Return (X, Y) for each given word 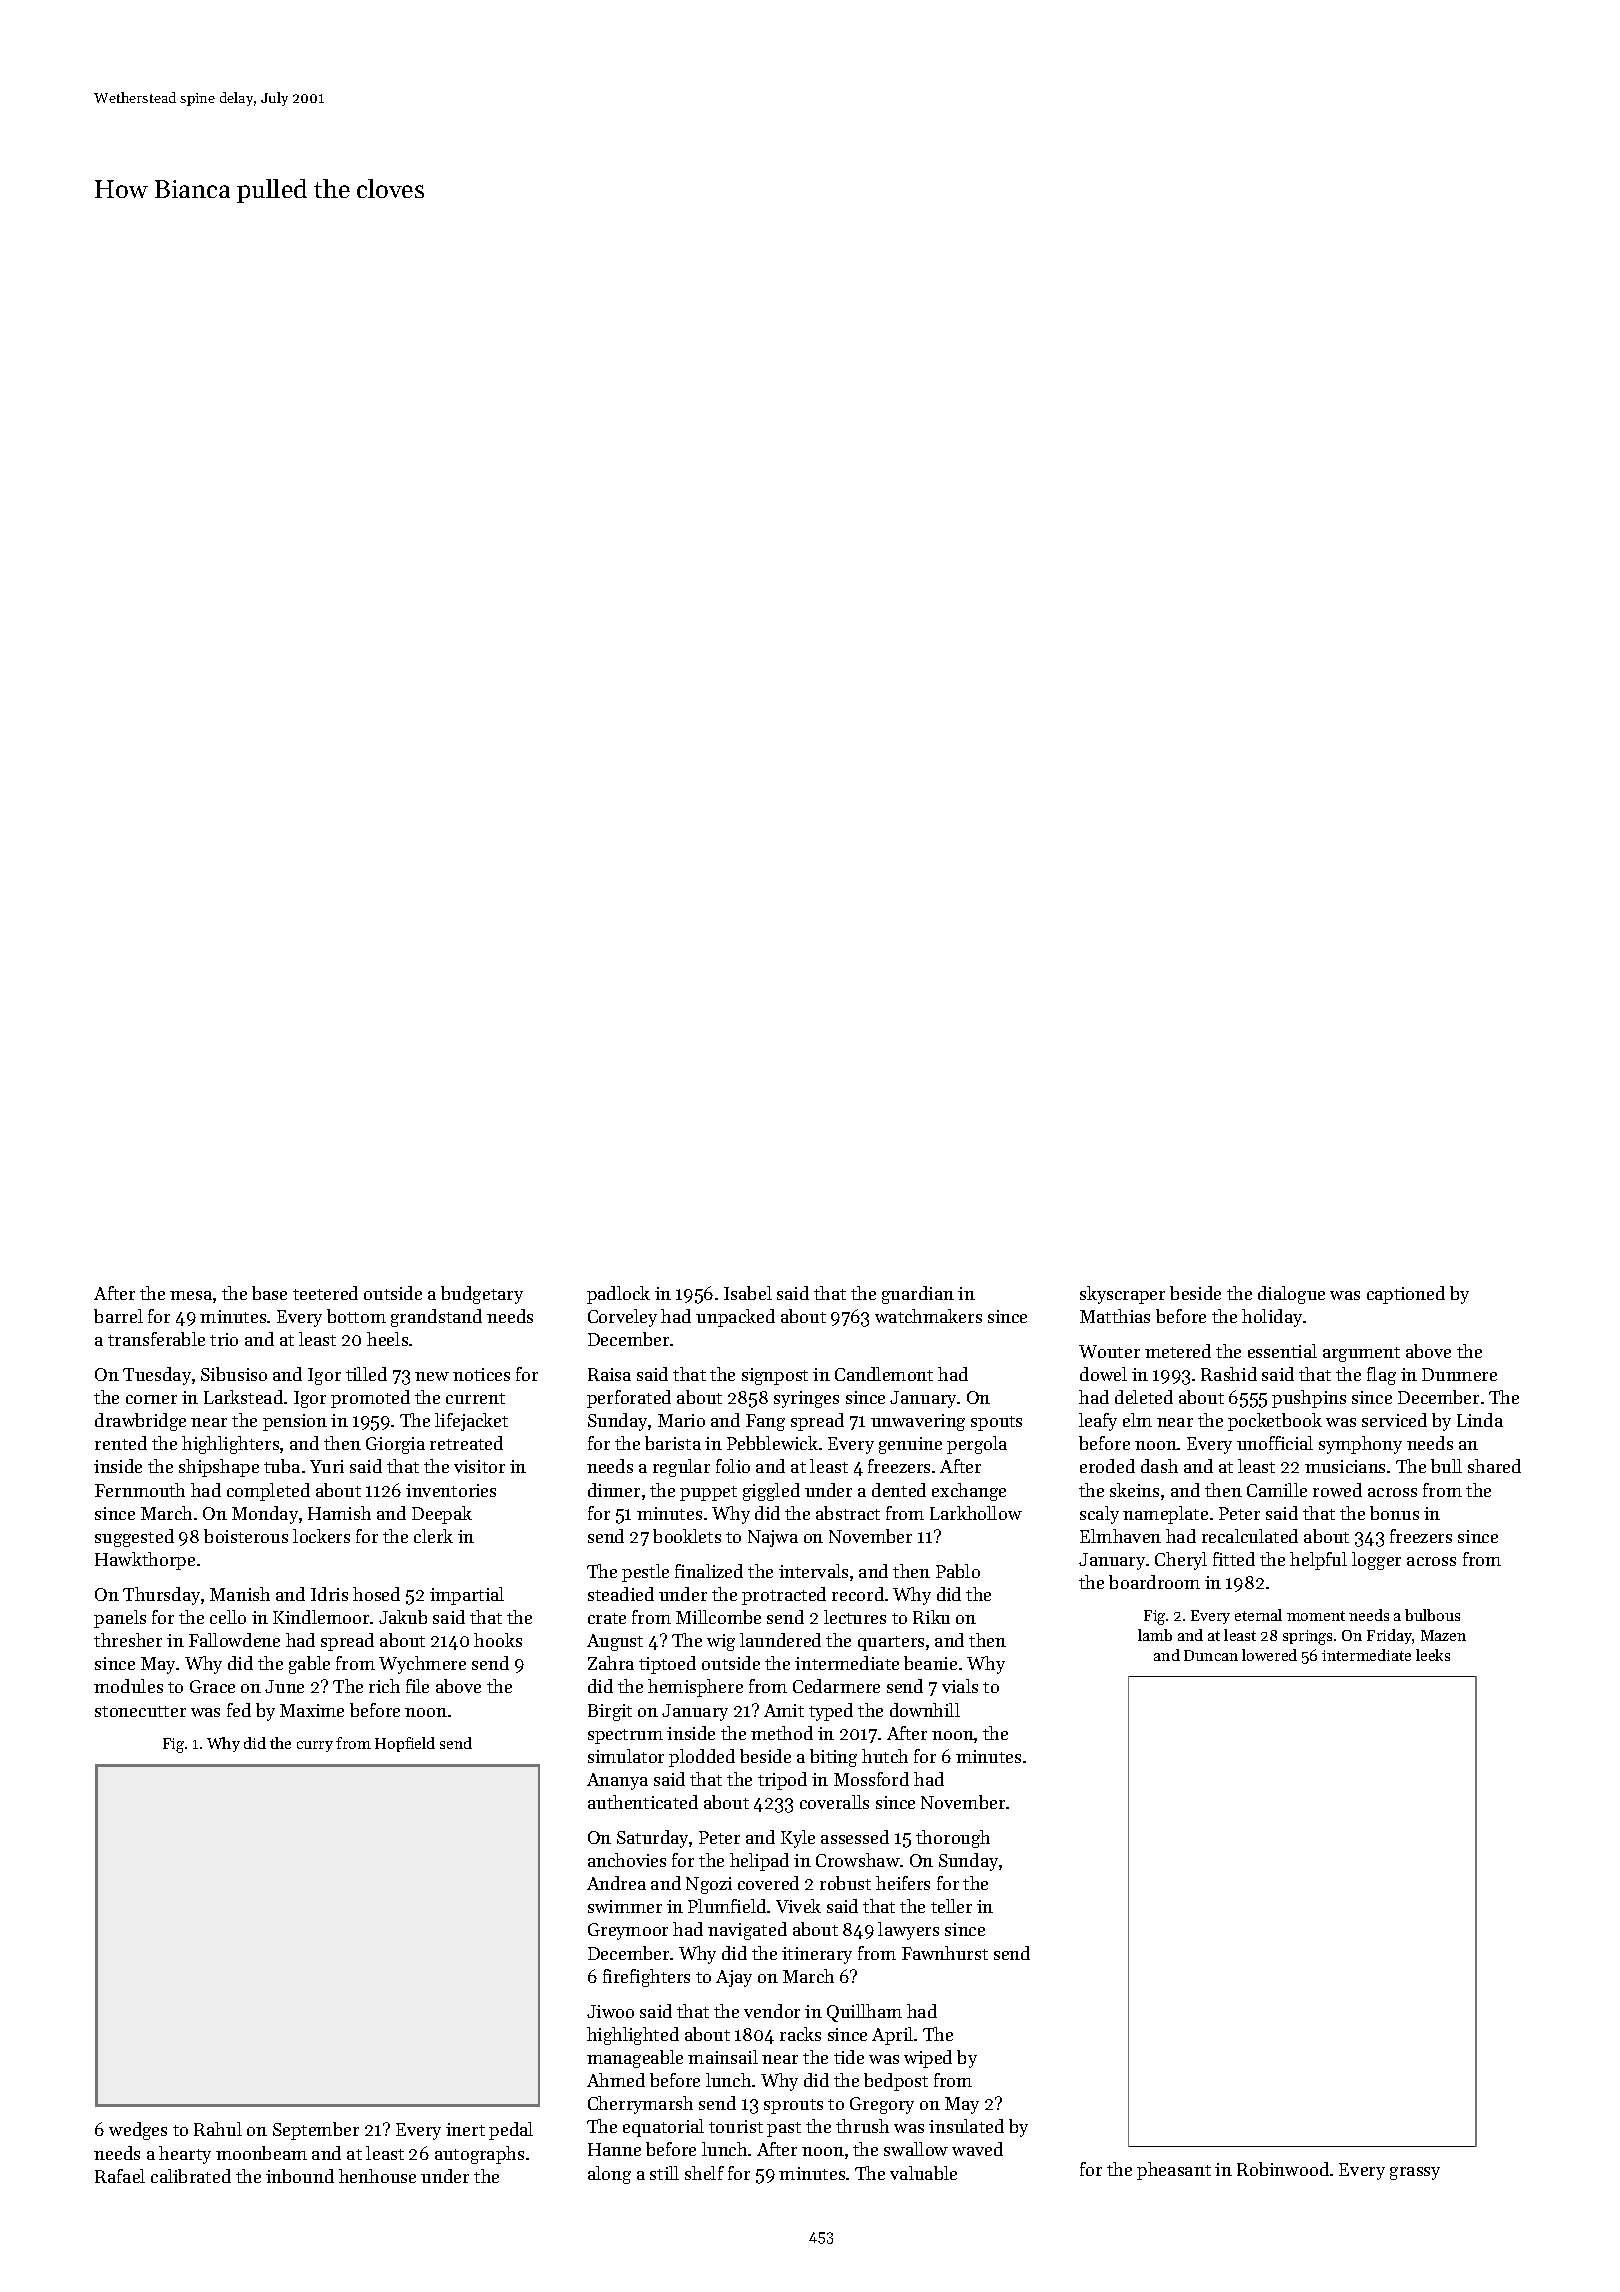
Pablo (958, 1571)
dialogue (1291, 1295)
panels (120, 1619)
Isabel (748, 1293)
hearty (185, 2155)
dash (1159, 1466)
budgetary (482, 1295)
